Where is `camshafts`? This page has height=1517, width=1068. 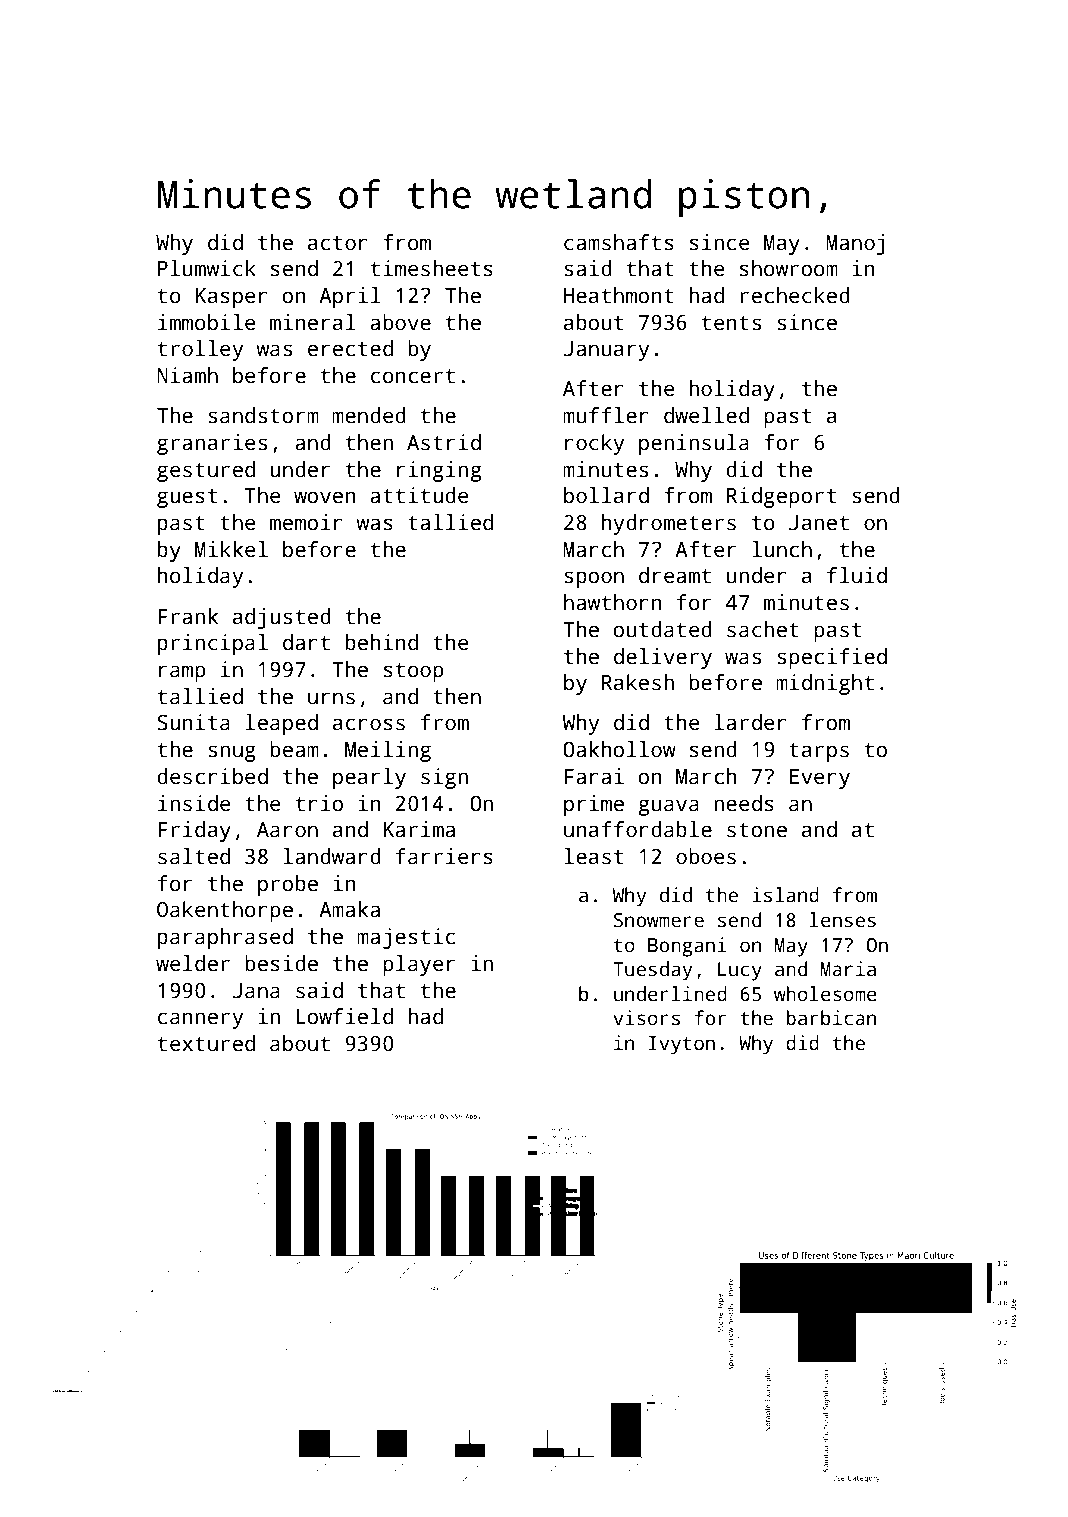 camshafts is located at coordinates (619, 242).
